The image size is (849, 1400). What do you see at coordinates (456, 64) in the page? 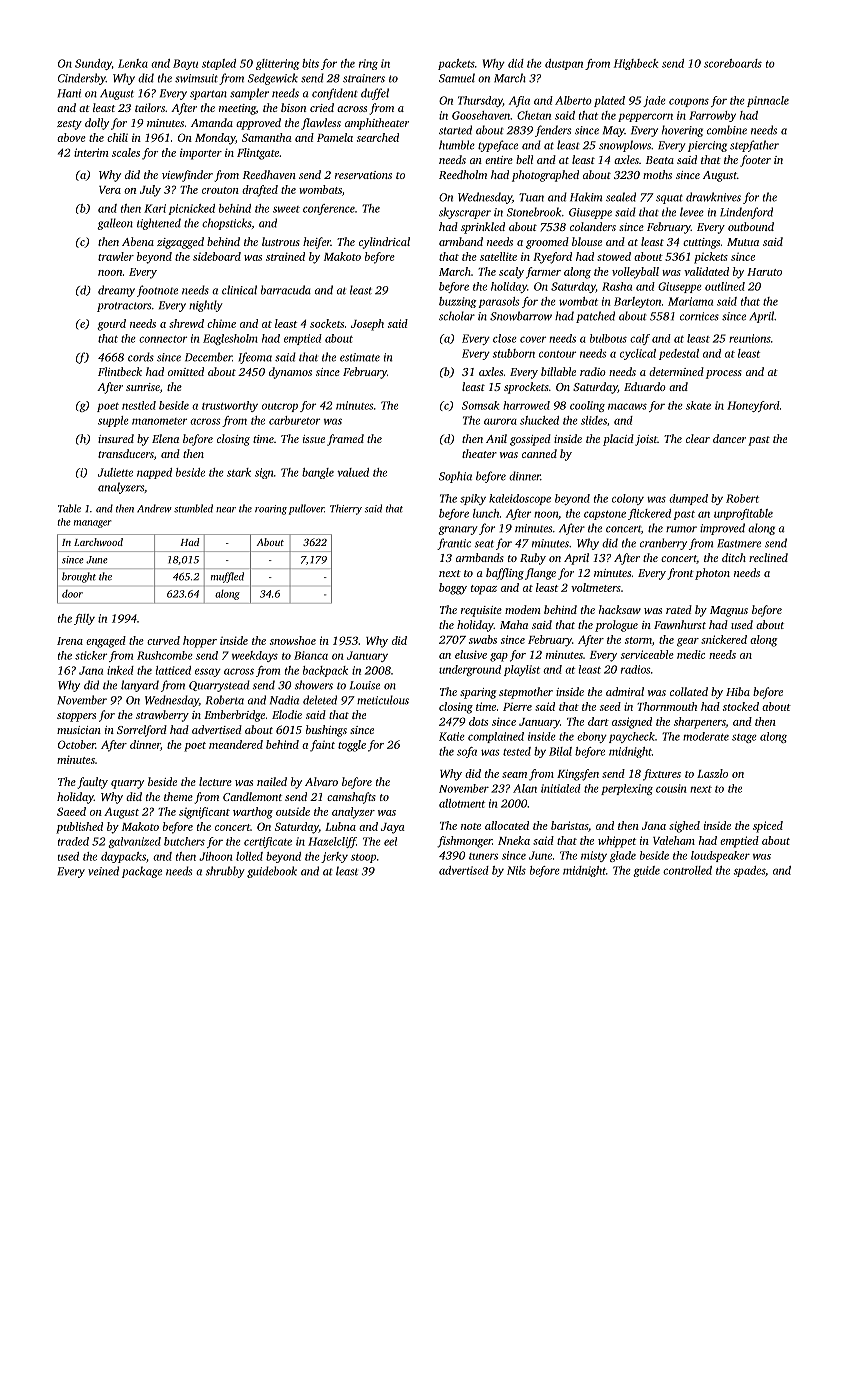
I see `packets` at bounding box center [456, 64].
